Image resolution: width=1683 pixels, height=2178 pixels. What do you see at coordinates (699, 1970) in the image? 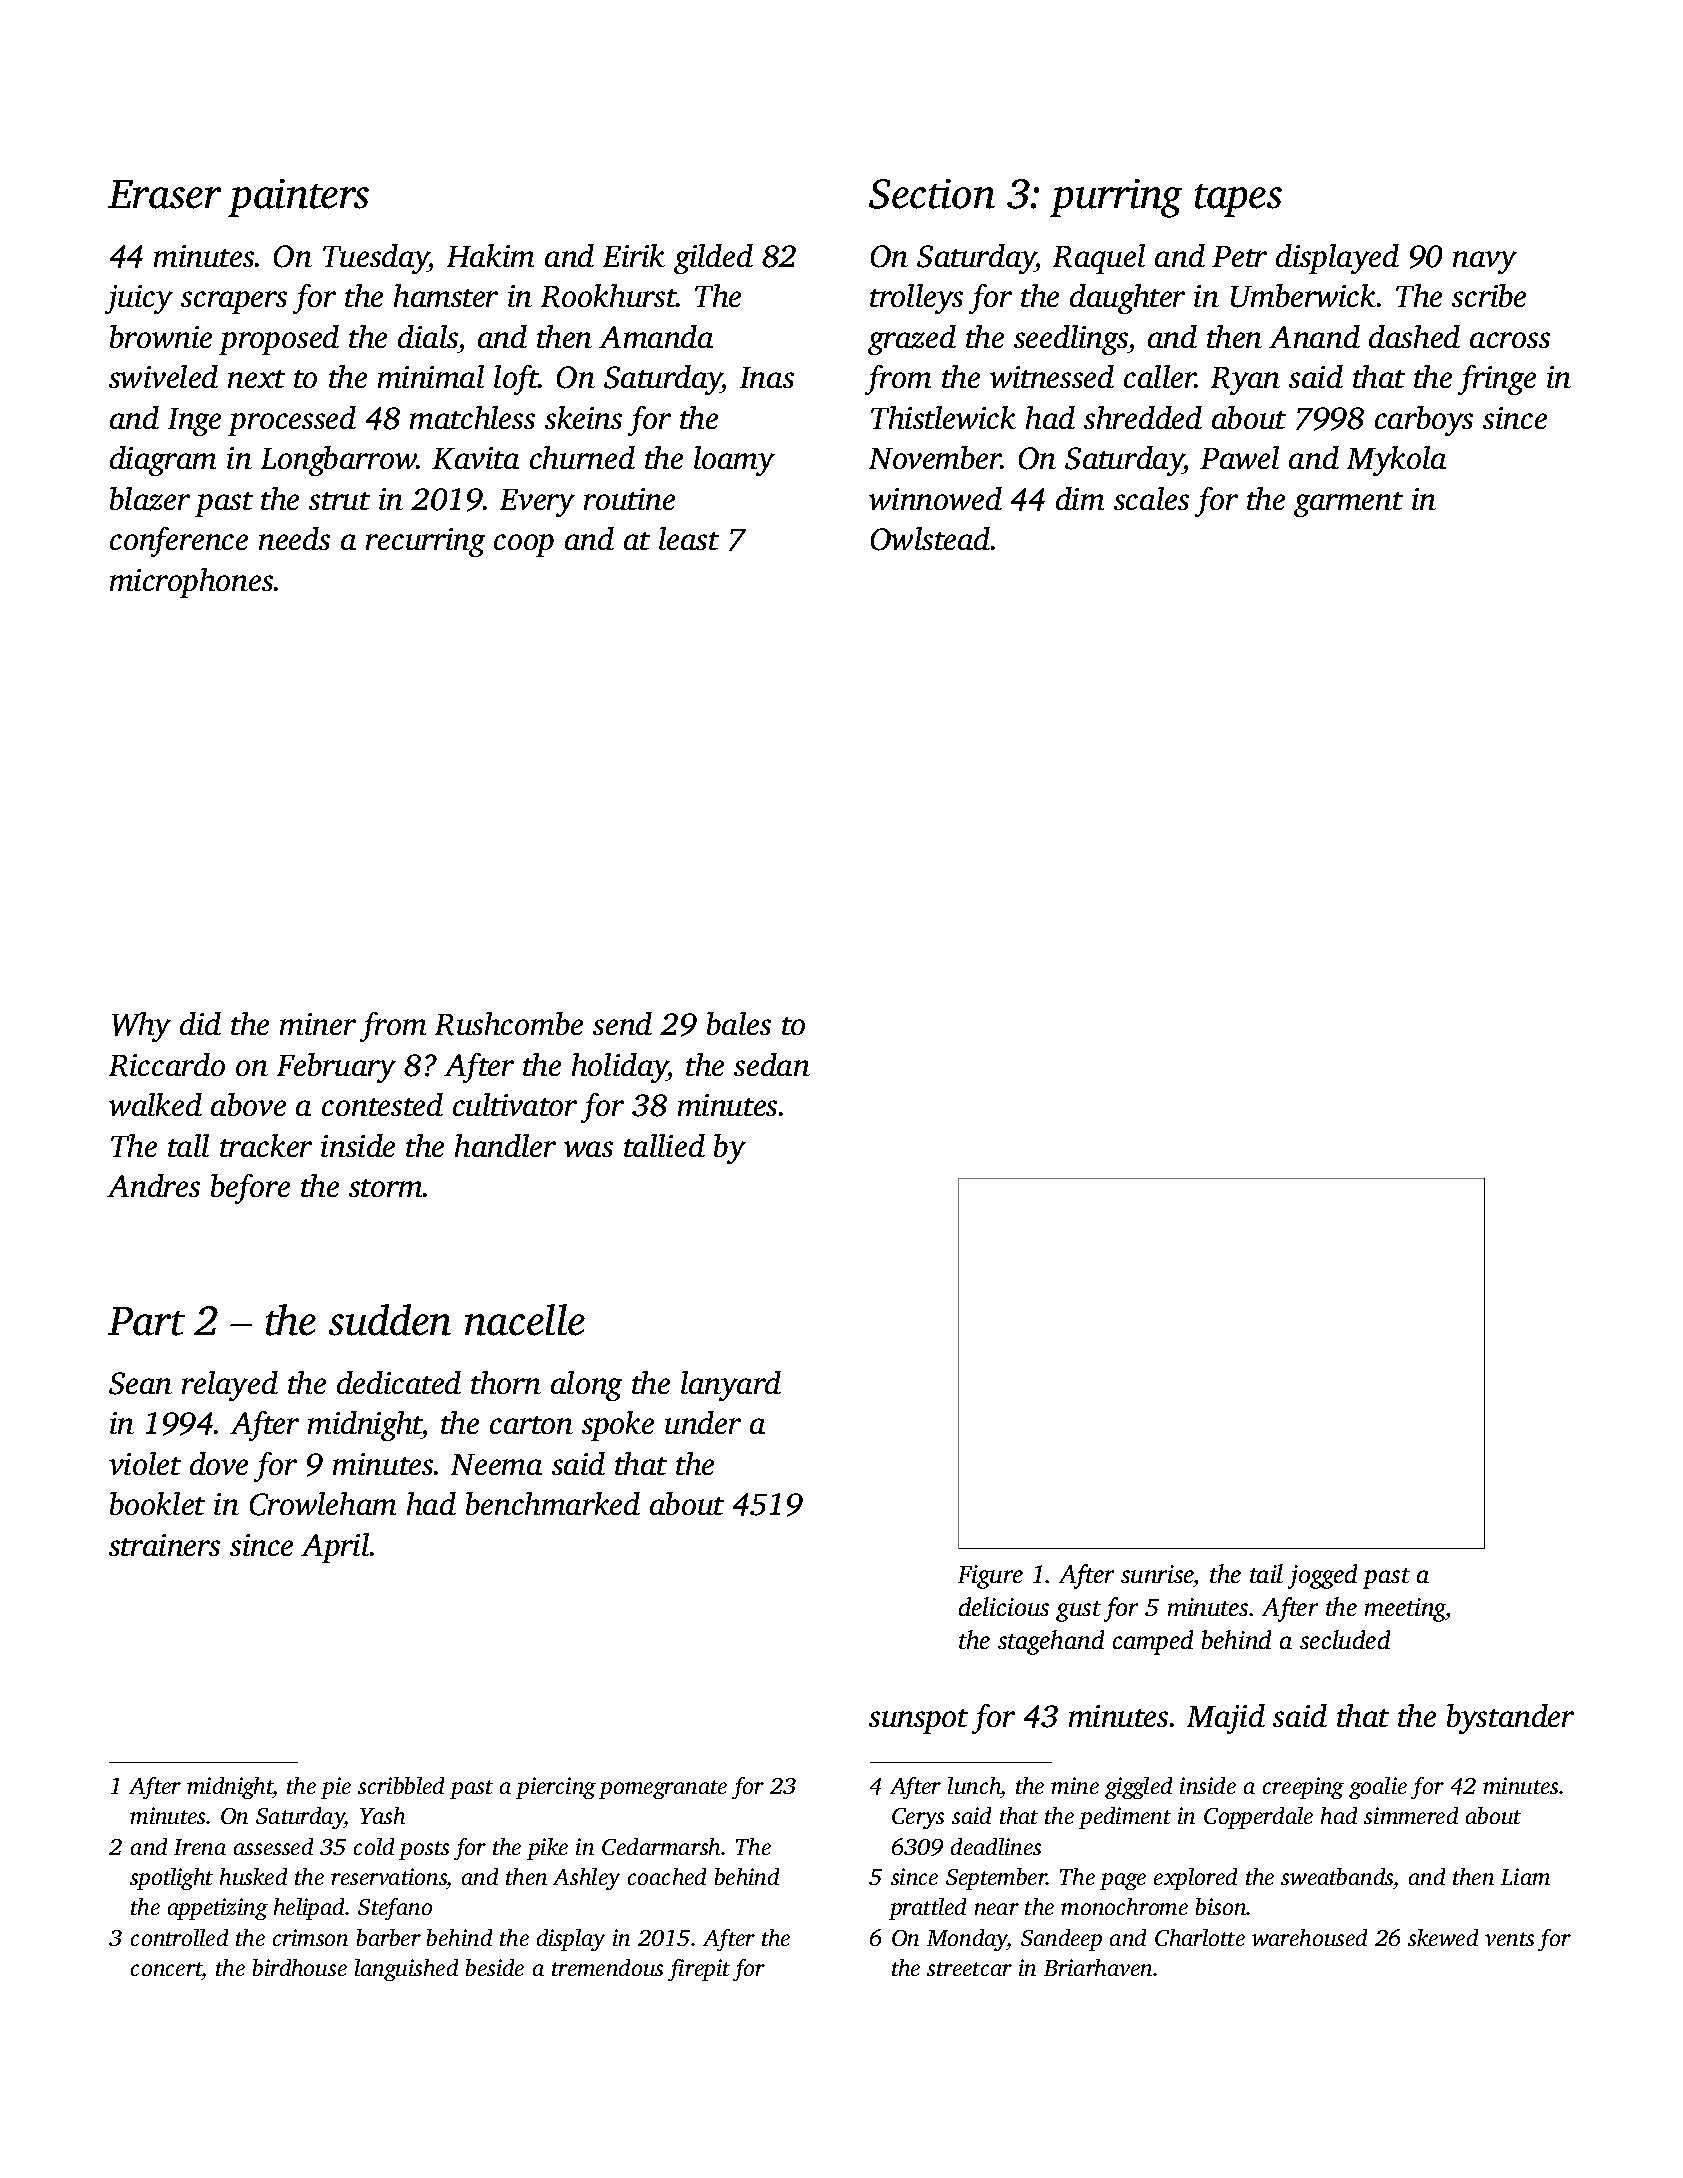
I see `firepit` at bounding box center [699, 1970].
